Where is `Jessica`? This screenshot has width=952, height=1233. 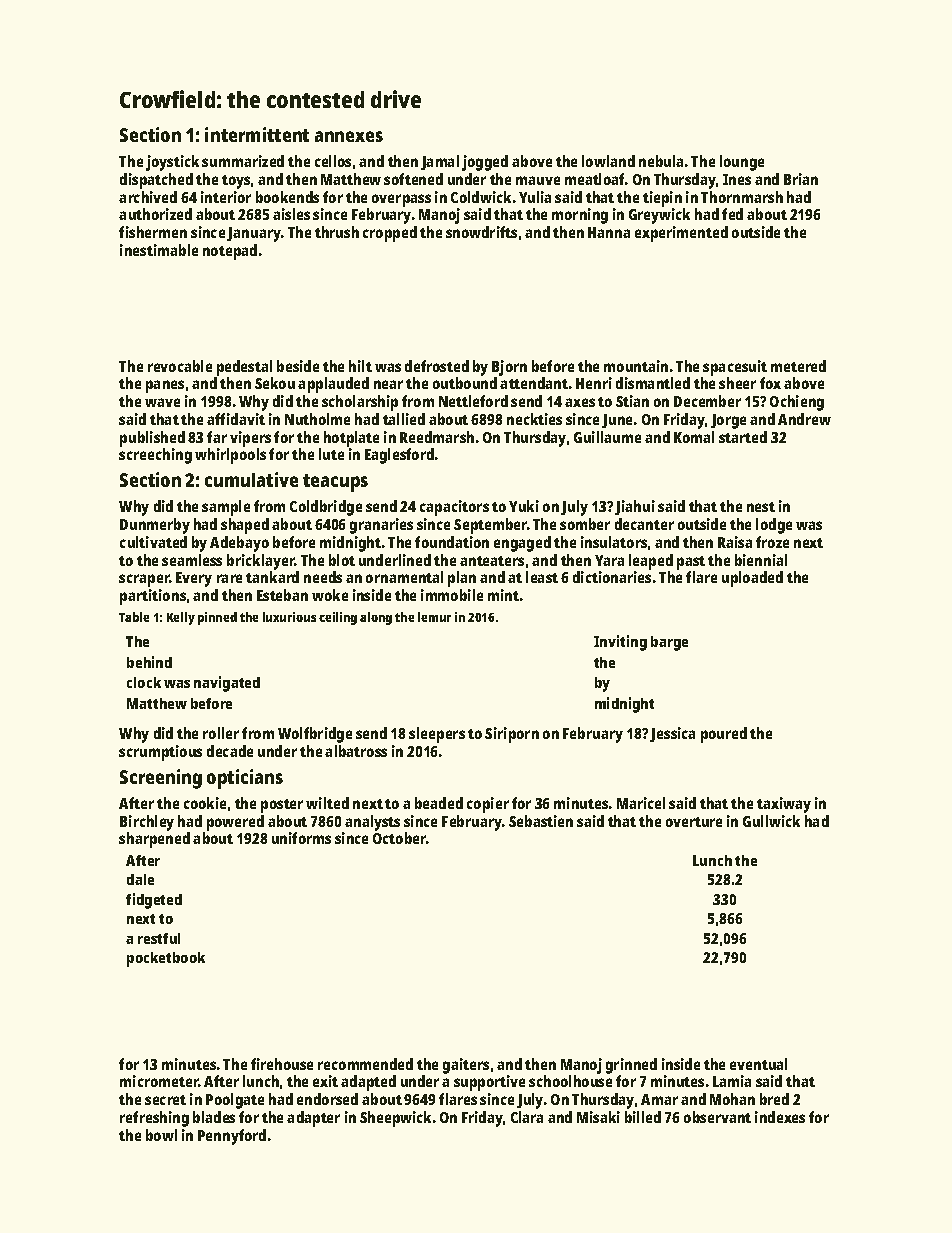
Jessica is located at coordinates (672, 734).
